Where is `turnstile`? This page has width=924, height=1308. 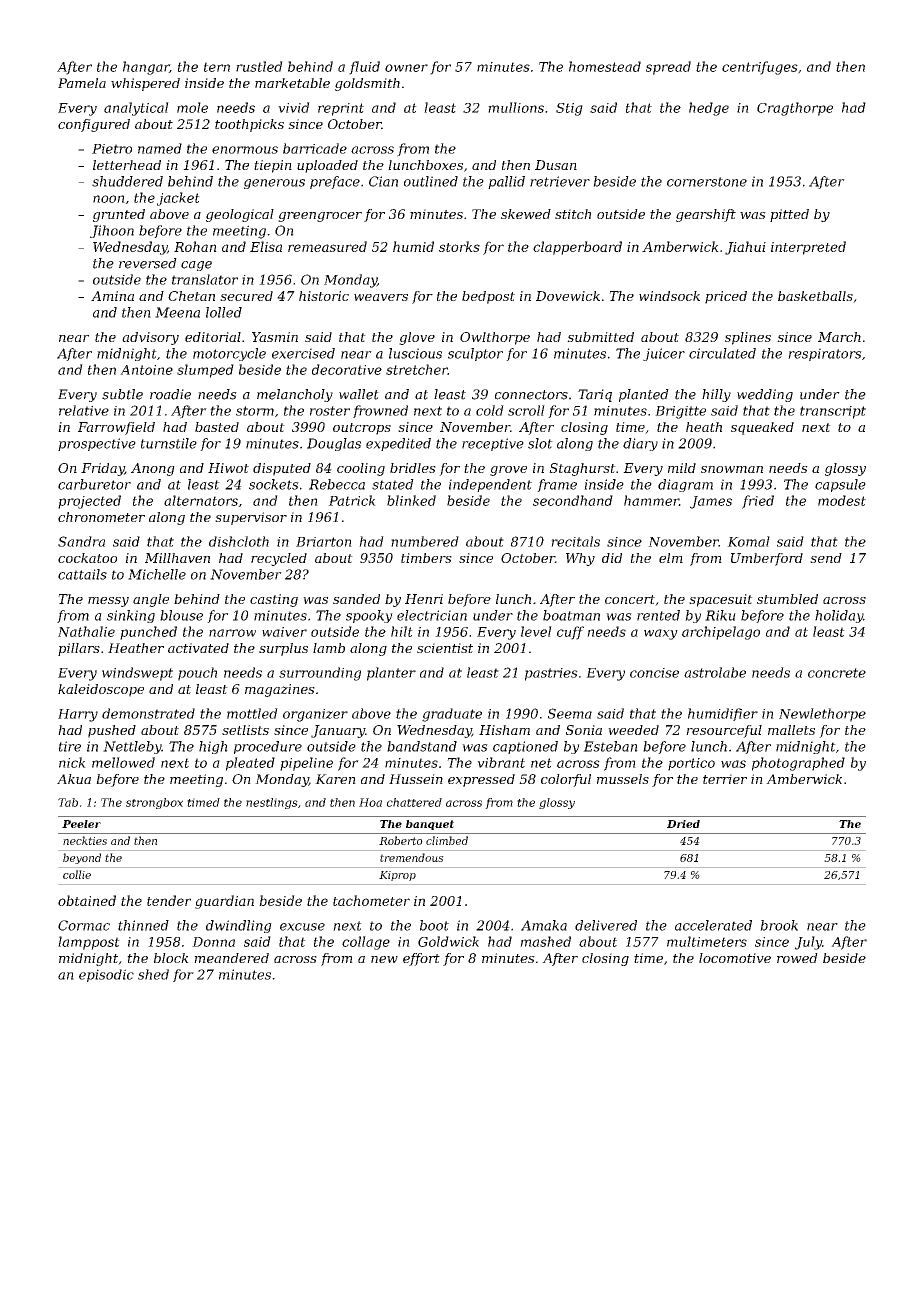 turnstile is located at coordinates (169, 443).
